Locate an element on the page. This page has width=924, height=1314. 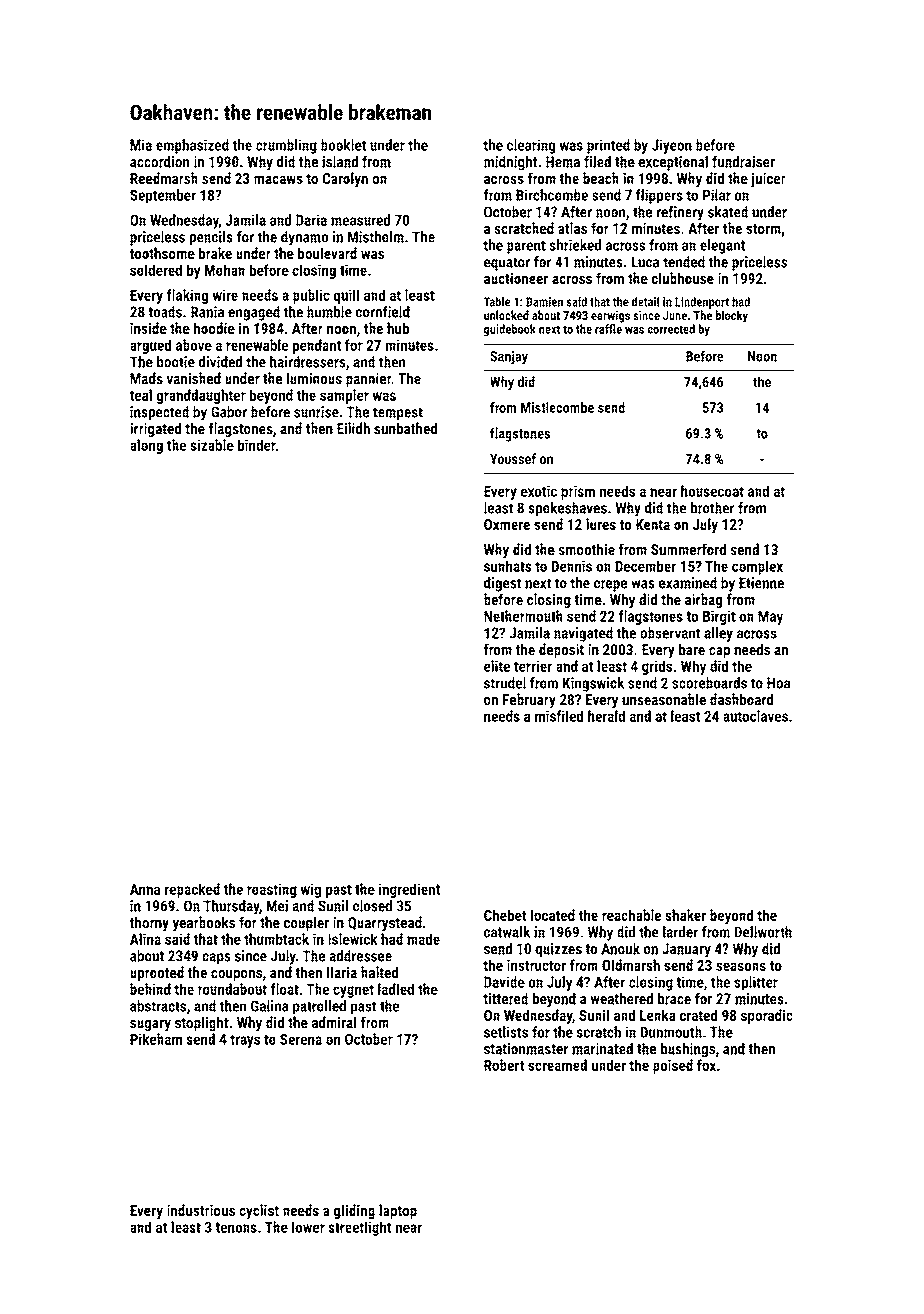
Mia is located at coordinates (141, 145).
